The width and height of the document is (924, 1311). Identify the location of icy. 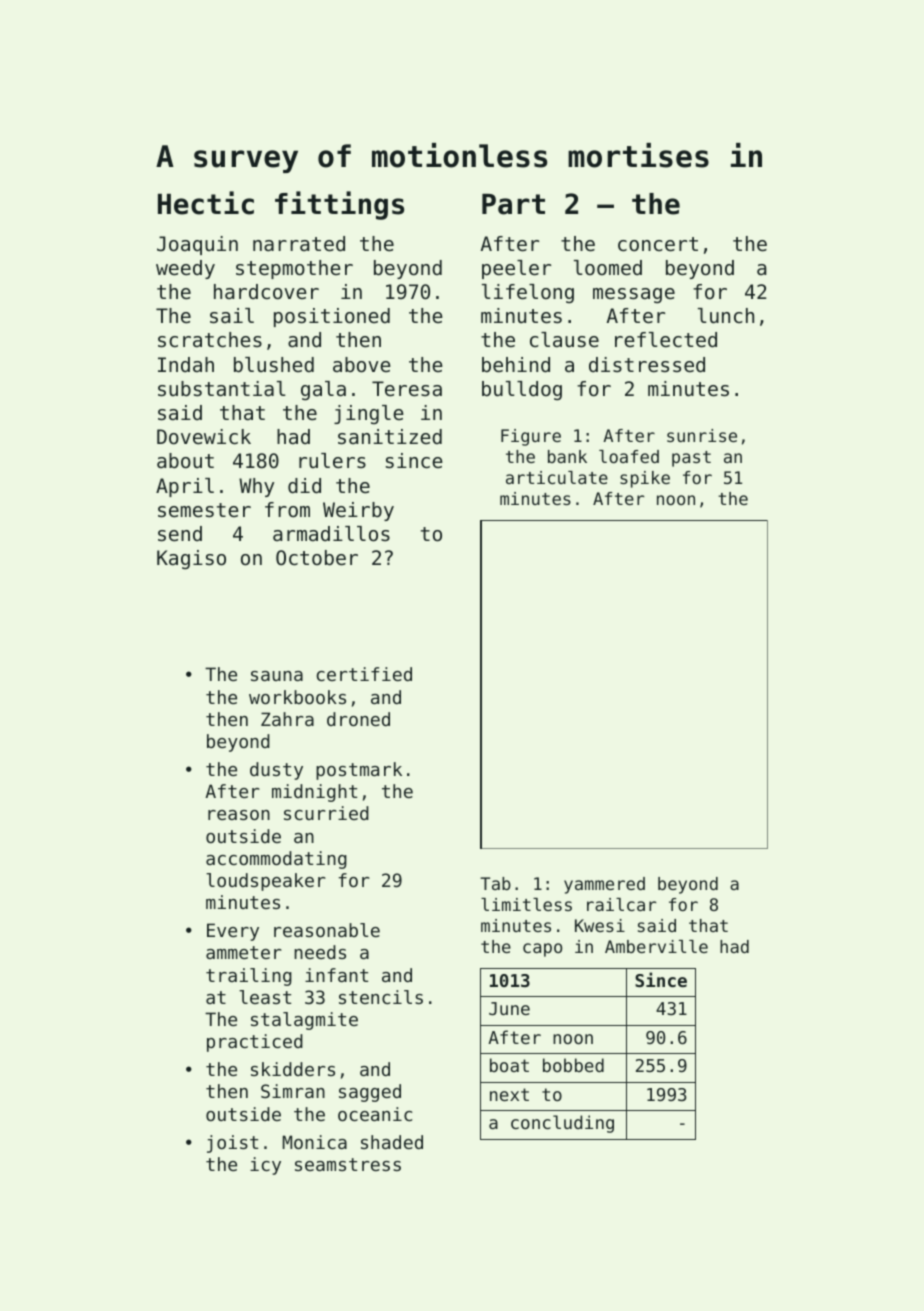
(265, 1166).
